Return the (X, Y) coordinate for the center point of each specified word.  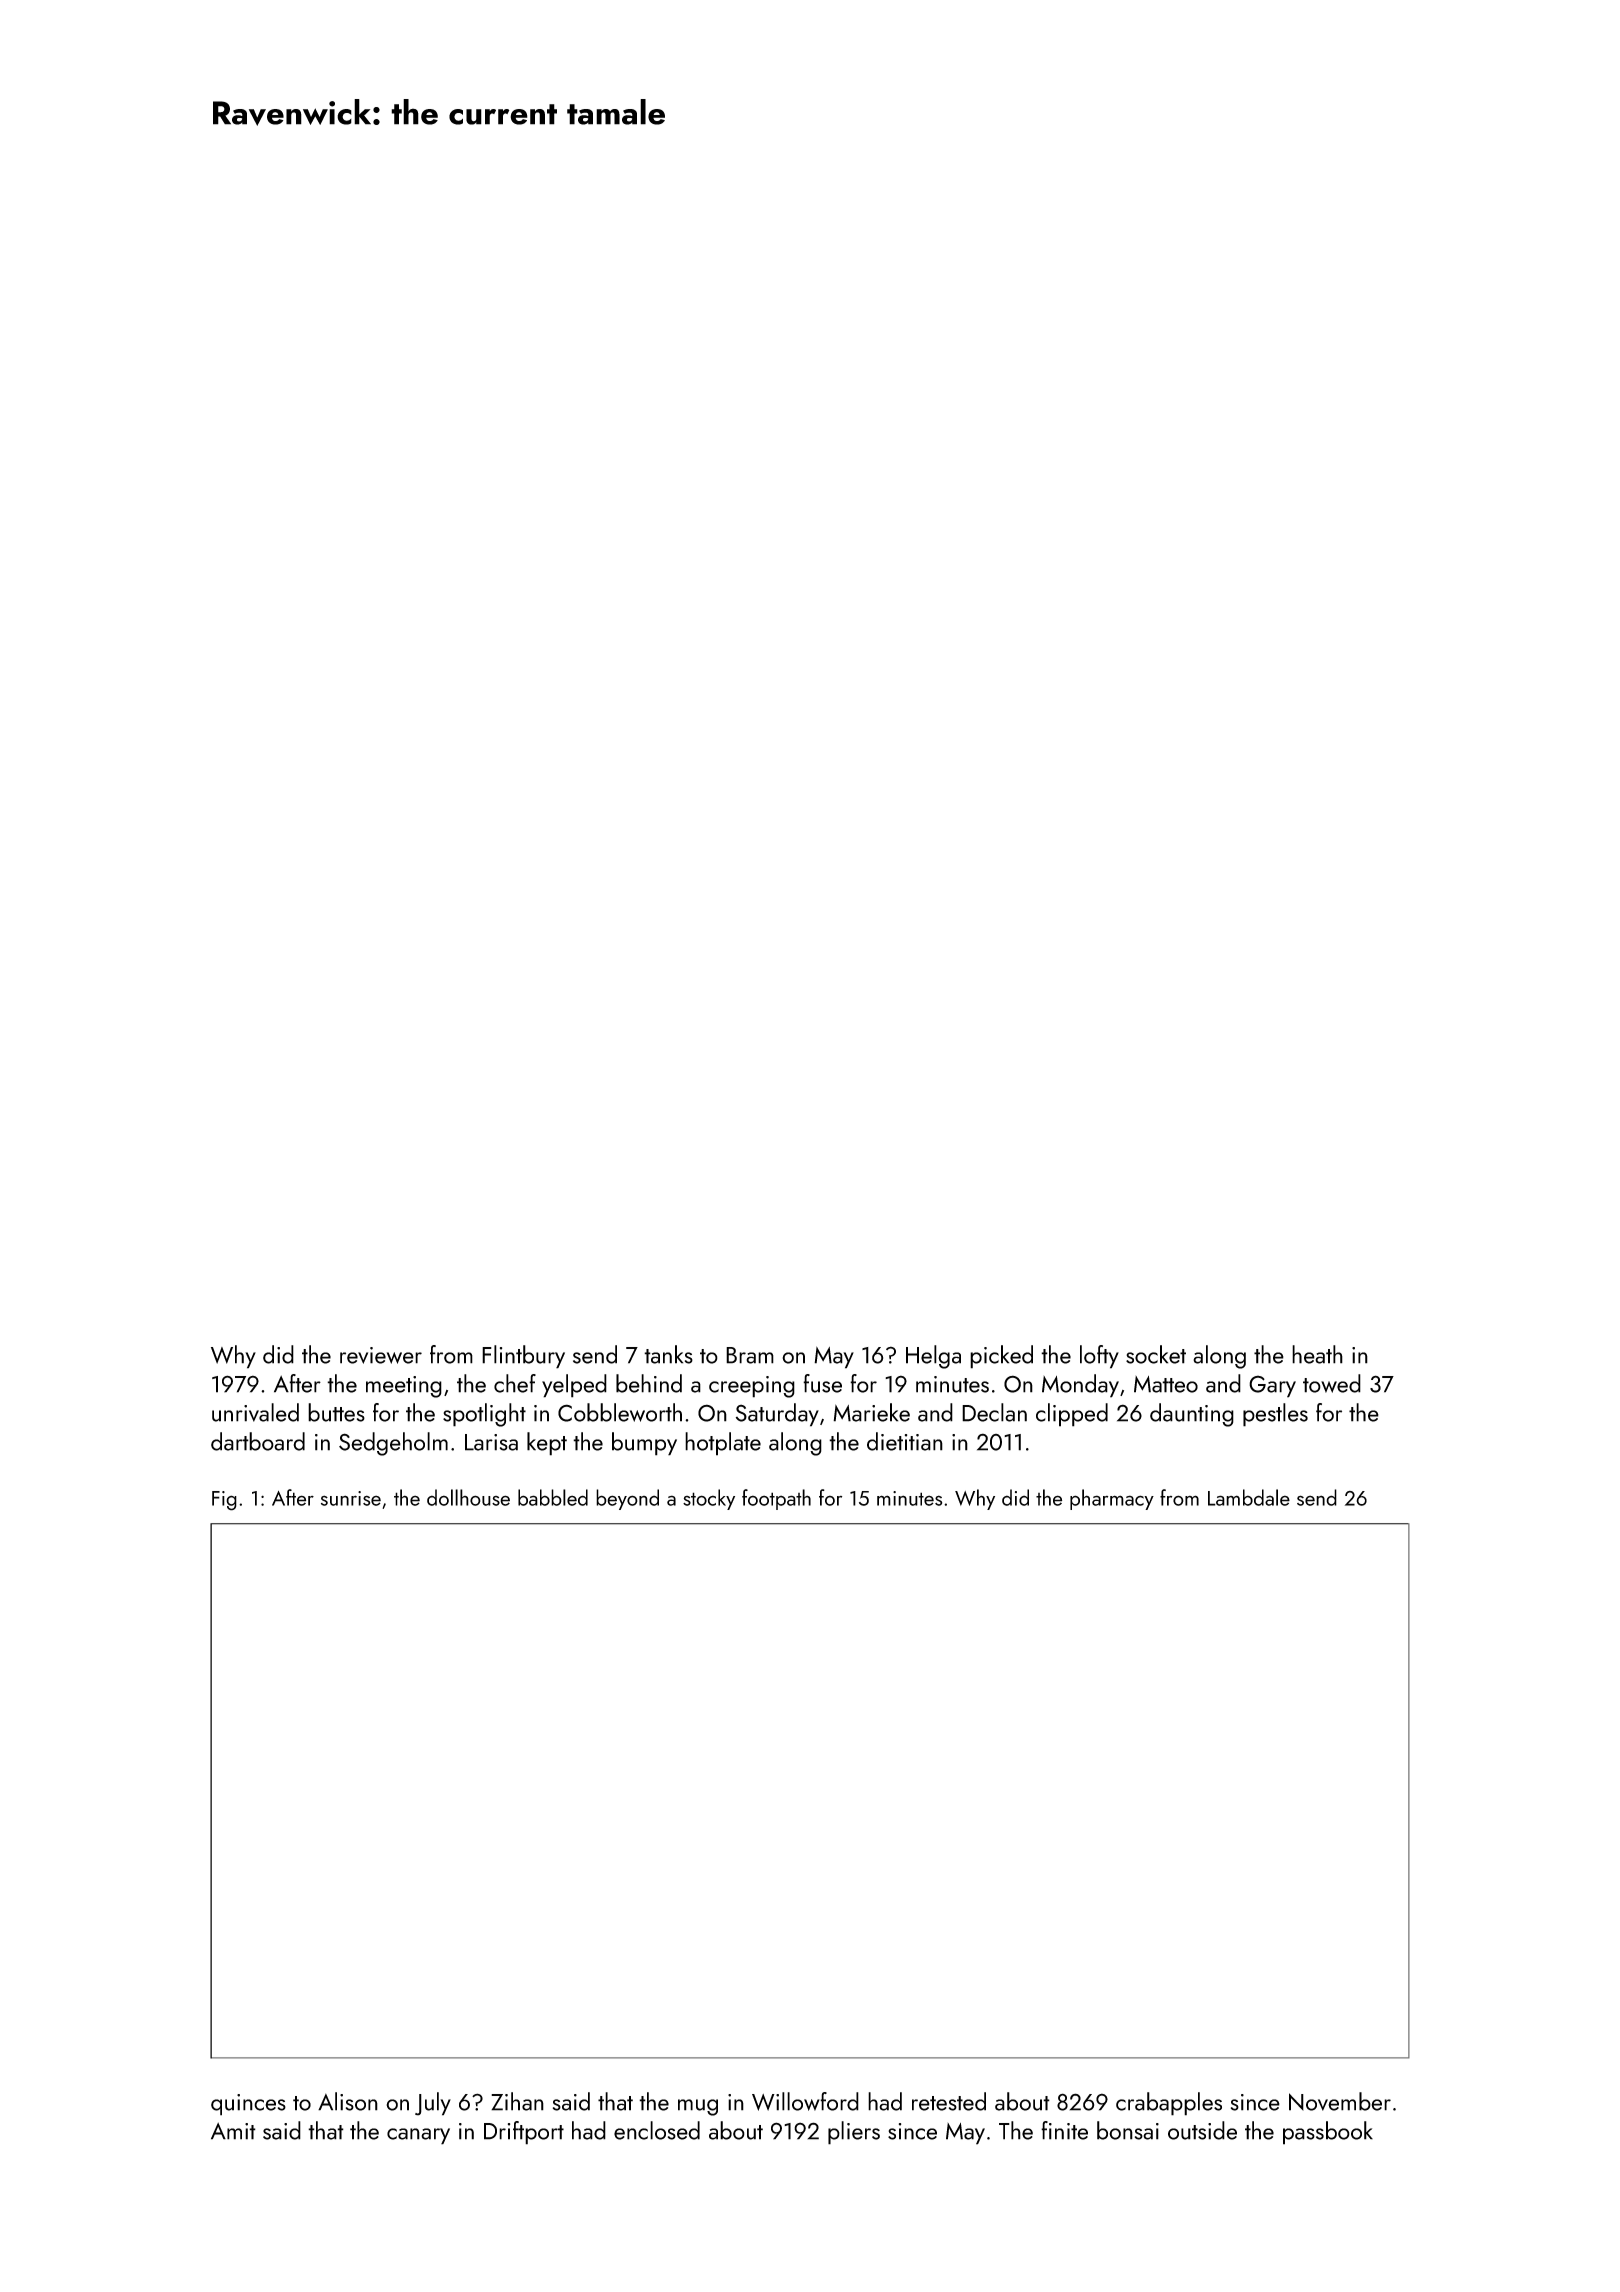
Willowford (805, 2101)
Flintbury (523, 1357)
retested (949, 2101)
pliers (854, 2133)
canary (418, 2136)
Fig (224, 1501)
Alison (348, 2101)
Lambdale (1249, 1497)
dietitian (905, 1441)
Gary (1272, 1386)
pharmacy (1112, 1499)
